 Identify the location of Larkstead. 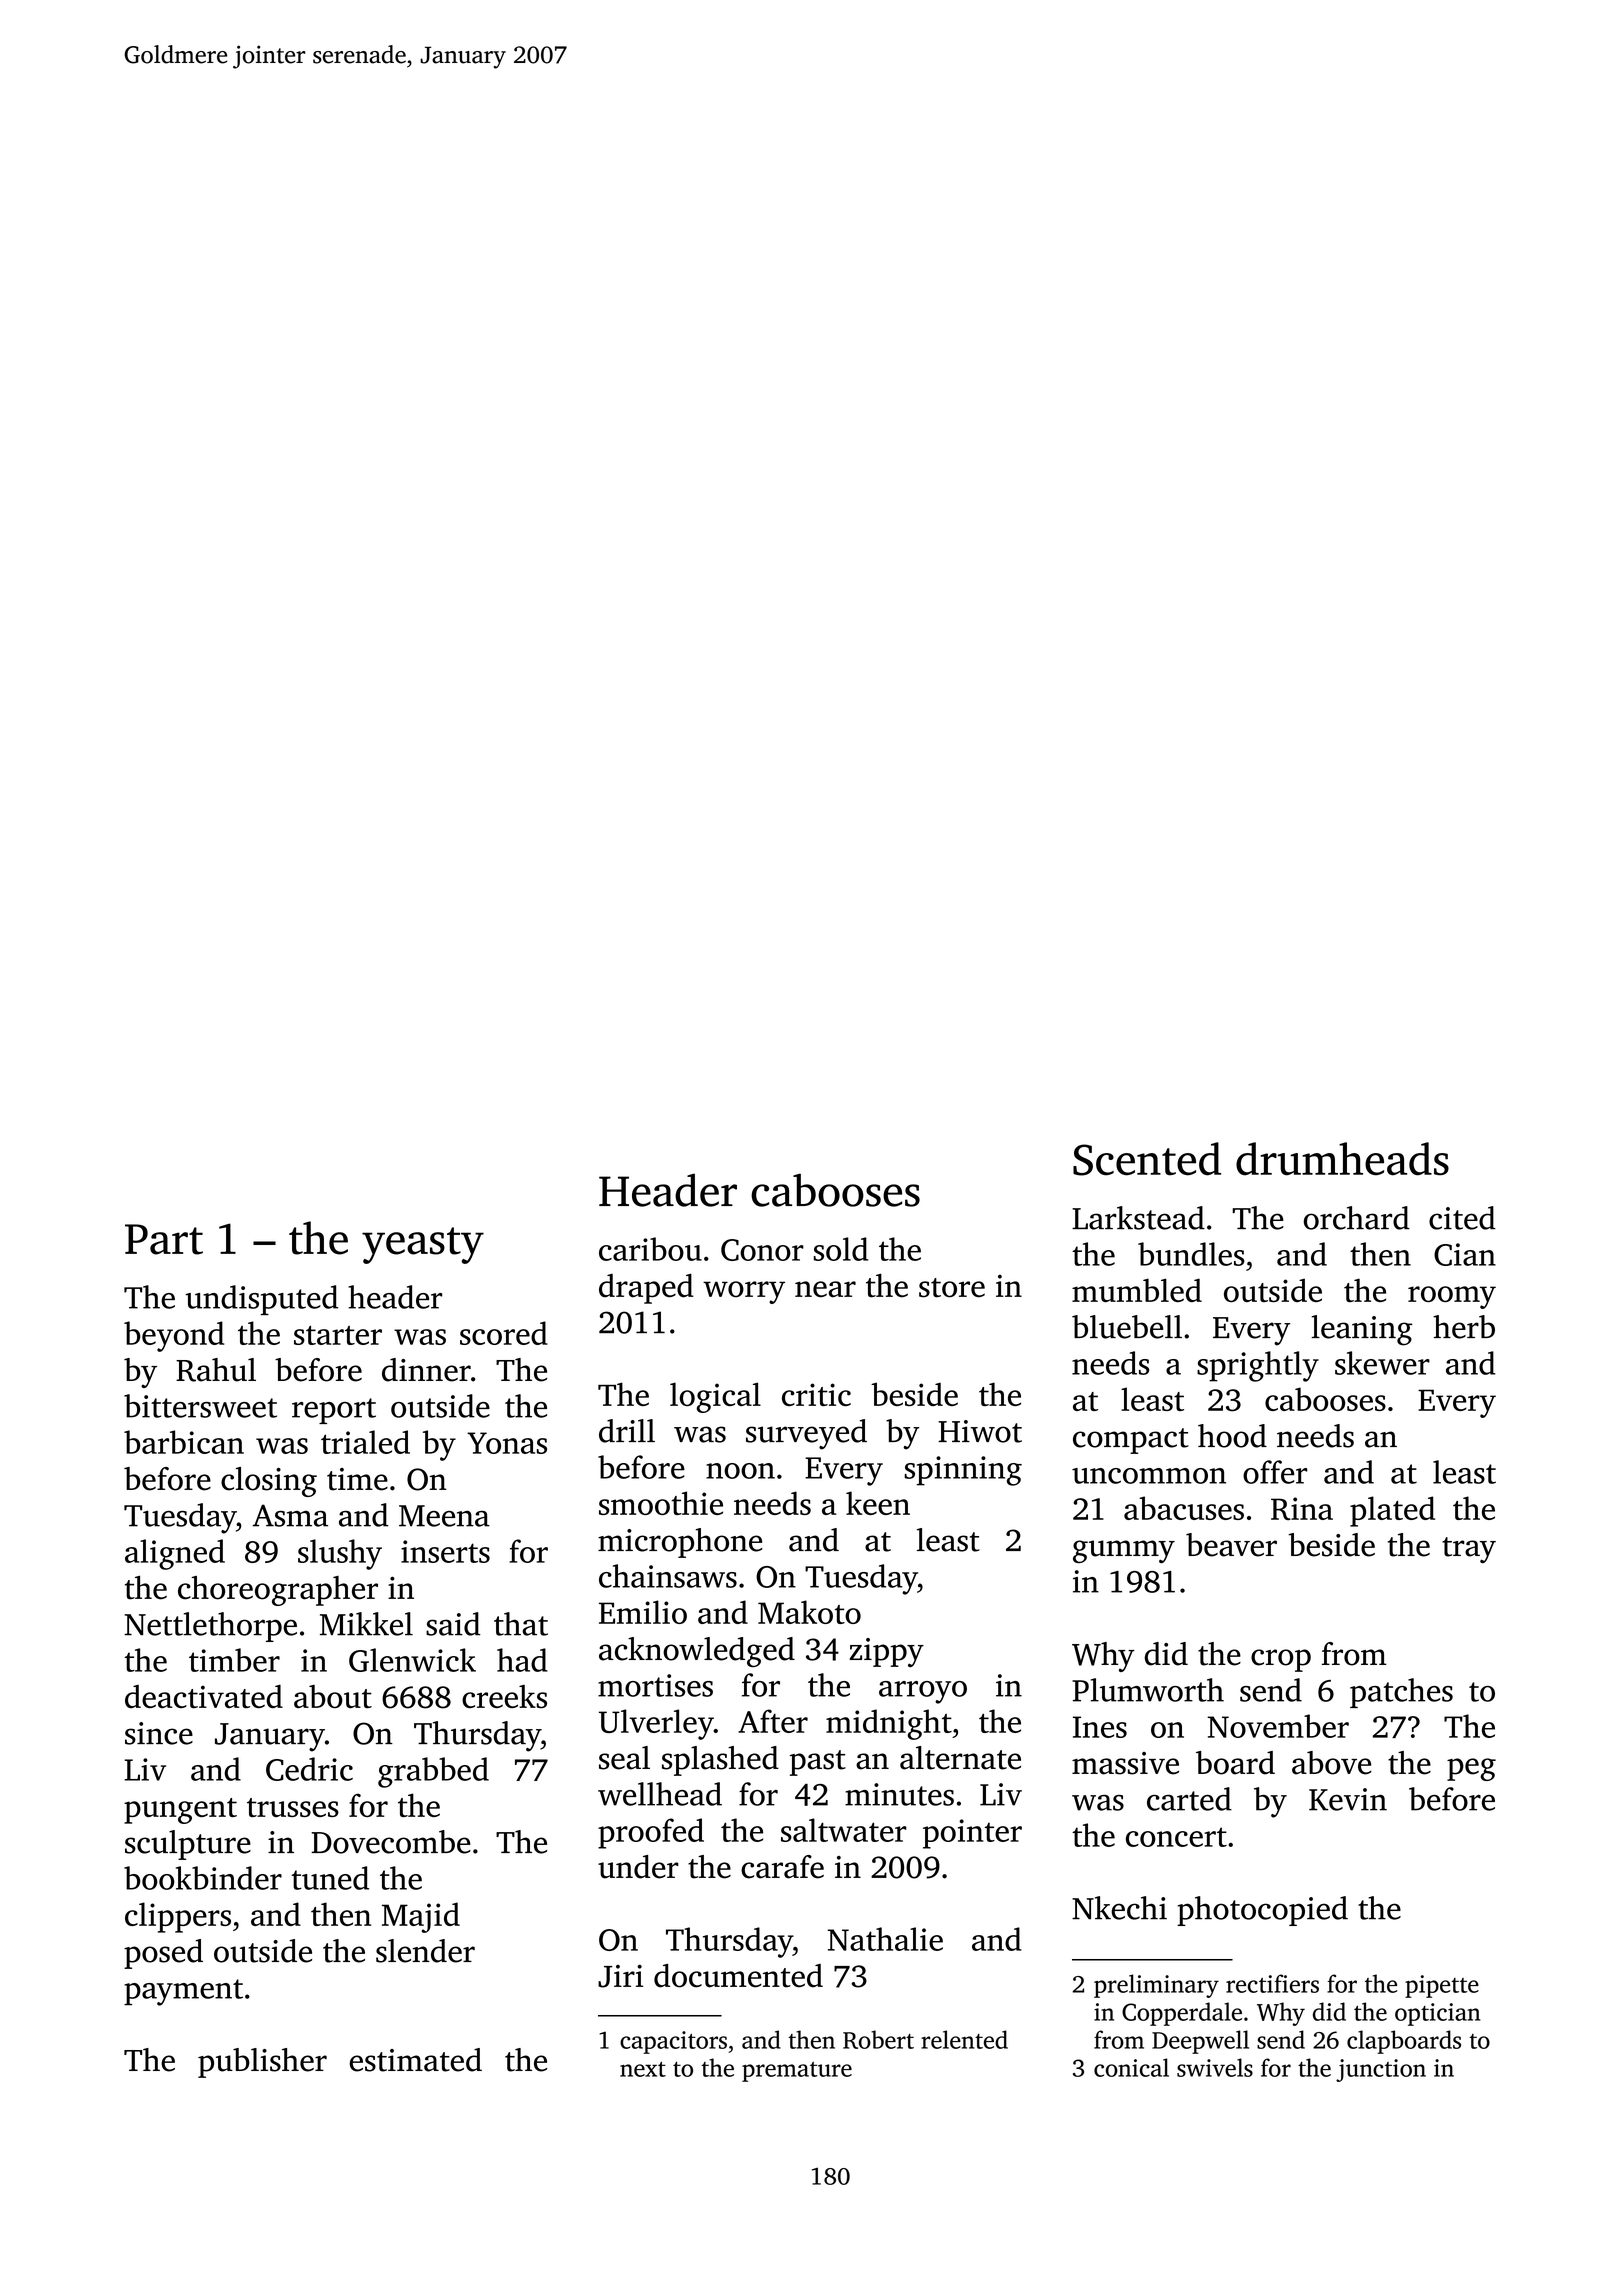
(1138, 1218).
